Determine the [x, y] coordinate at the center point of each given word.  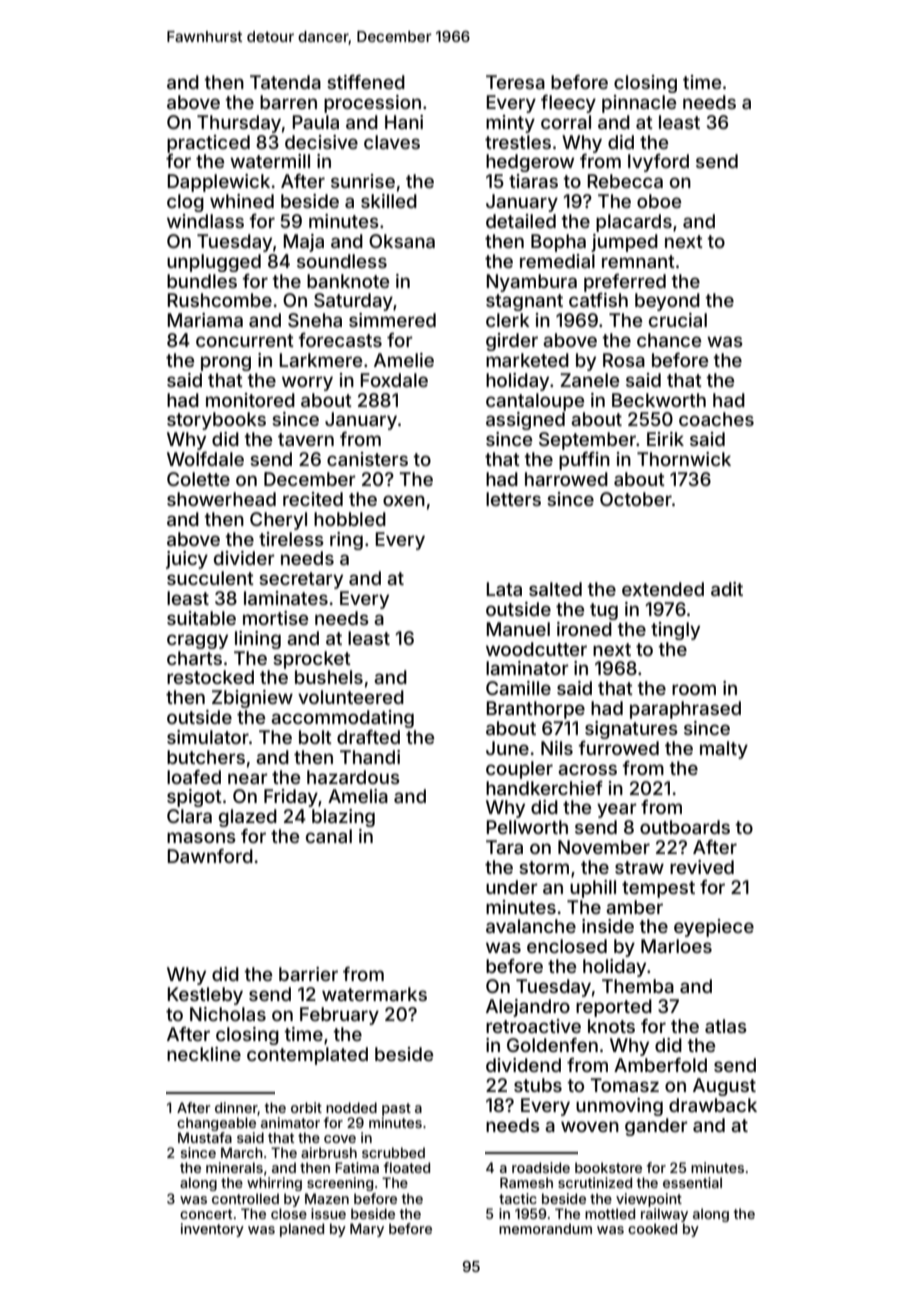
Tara [504, 847]
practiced [208, 144]
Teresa [515, 82]
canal [329, 836]
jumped [624, 243]
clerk [508, 320]
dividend [523, 1065]
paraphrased [685, 710]
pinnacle [639, 104]
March [242, 1152]
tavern [306, 439]
